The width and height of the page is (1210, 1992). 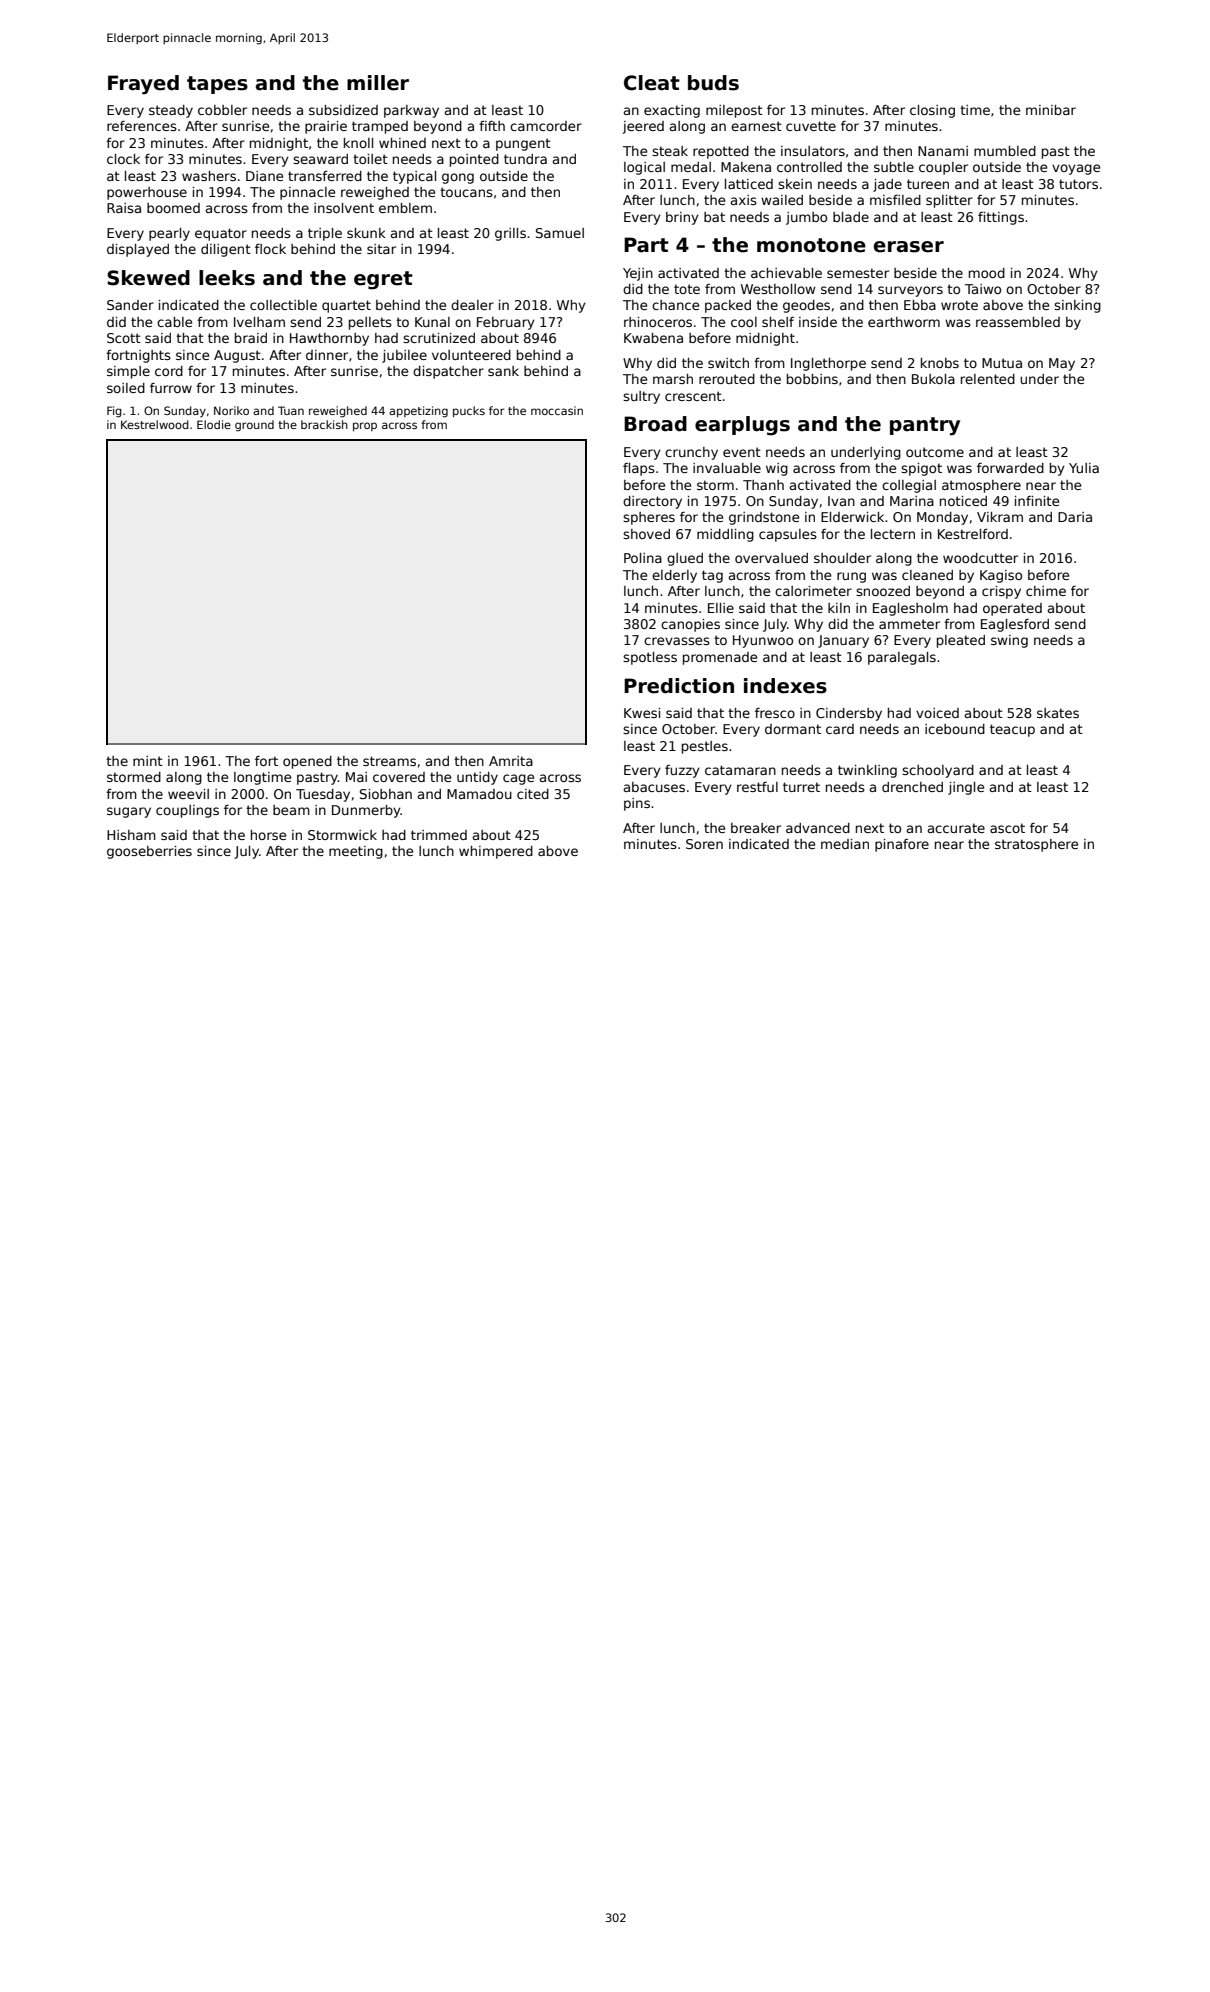 What do you see at coordinates (704, 844) in the page?
I see `Soren` at bounding box center [704, 844].
